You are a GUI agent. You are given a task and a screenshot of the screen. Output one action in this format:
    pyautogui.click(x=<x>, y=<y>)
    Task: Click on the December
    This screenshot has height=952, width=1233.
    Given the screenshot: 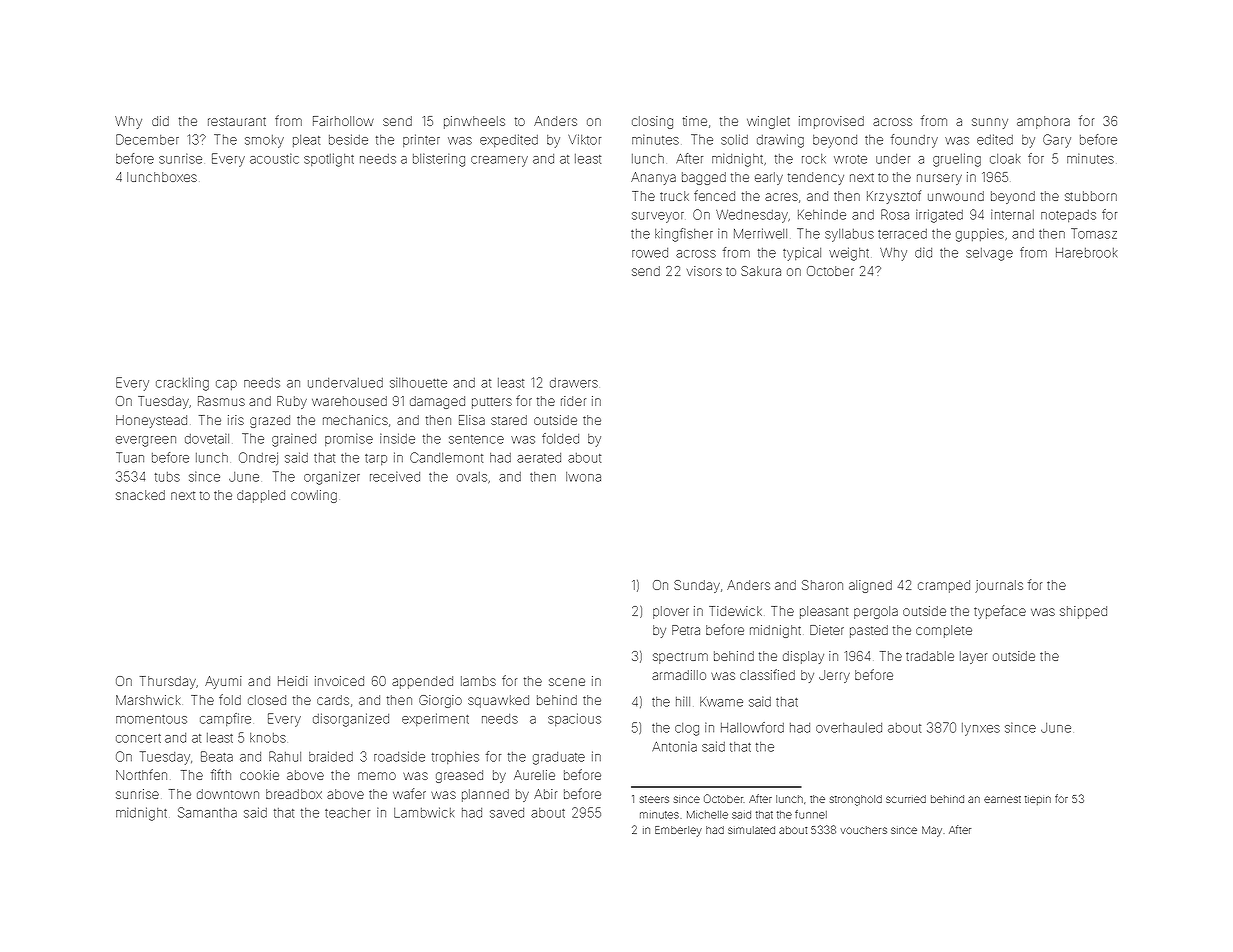 What is the action you would take?
    pyautogui.click(x=147, y=139)
